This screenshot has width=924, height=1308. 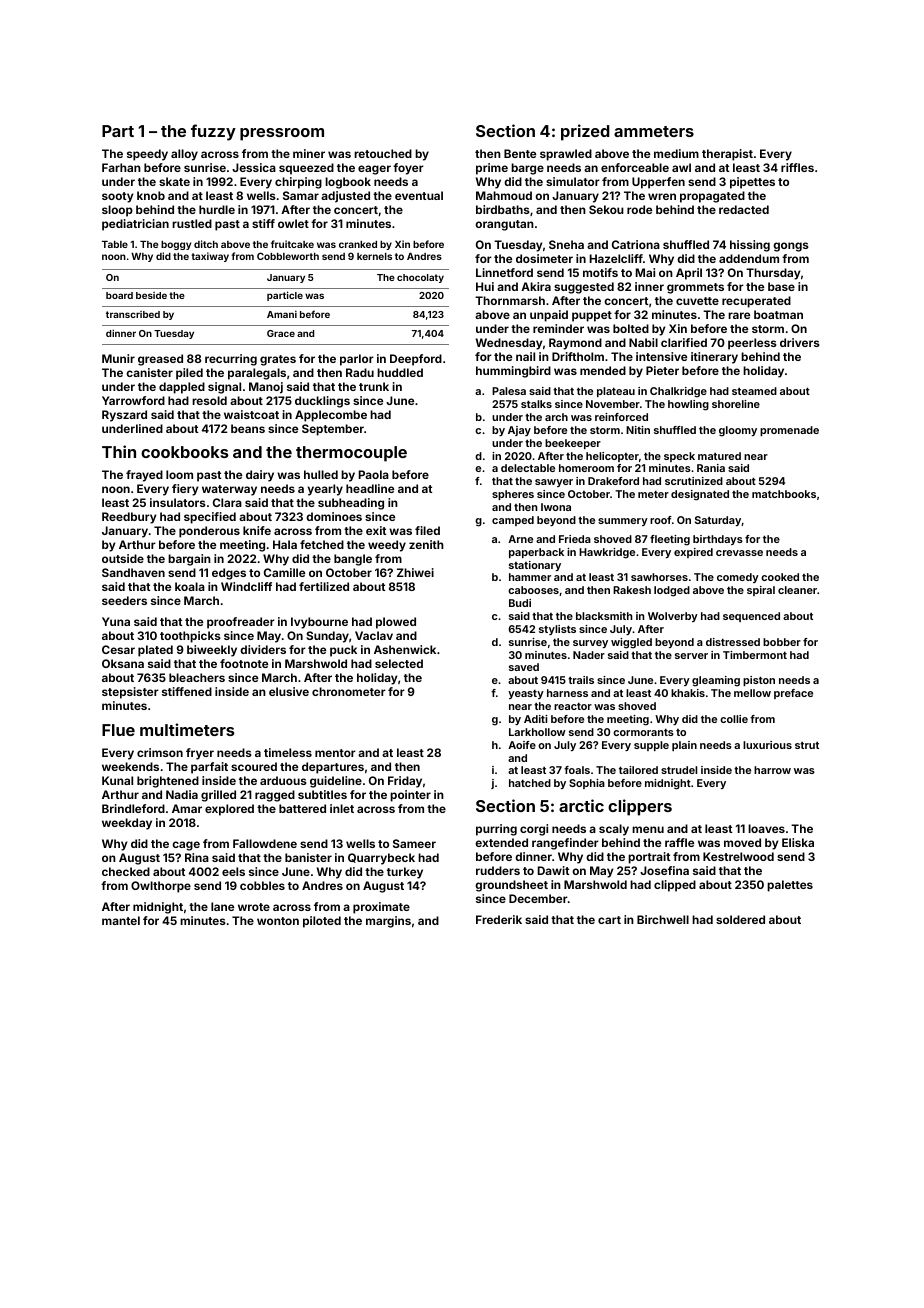 What do you see at coordinates (645, 272) in the screenshot?
I see `Mai` at bounding box center [645, 272].
